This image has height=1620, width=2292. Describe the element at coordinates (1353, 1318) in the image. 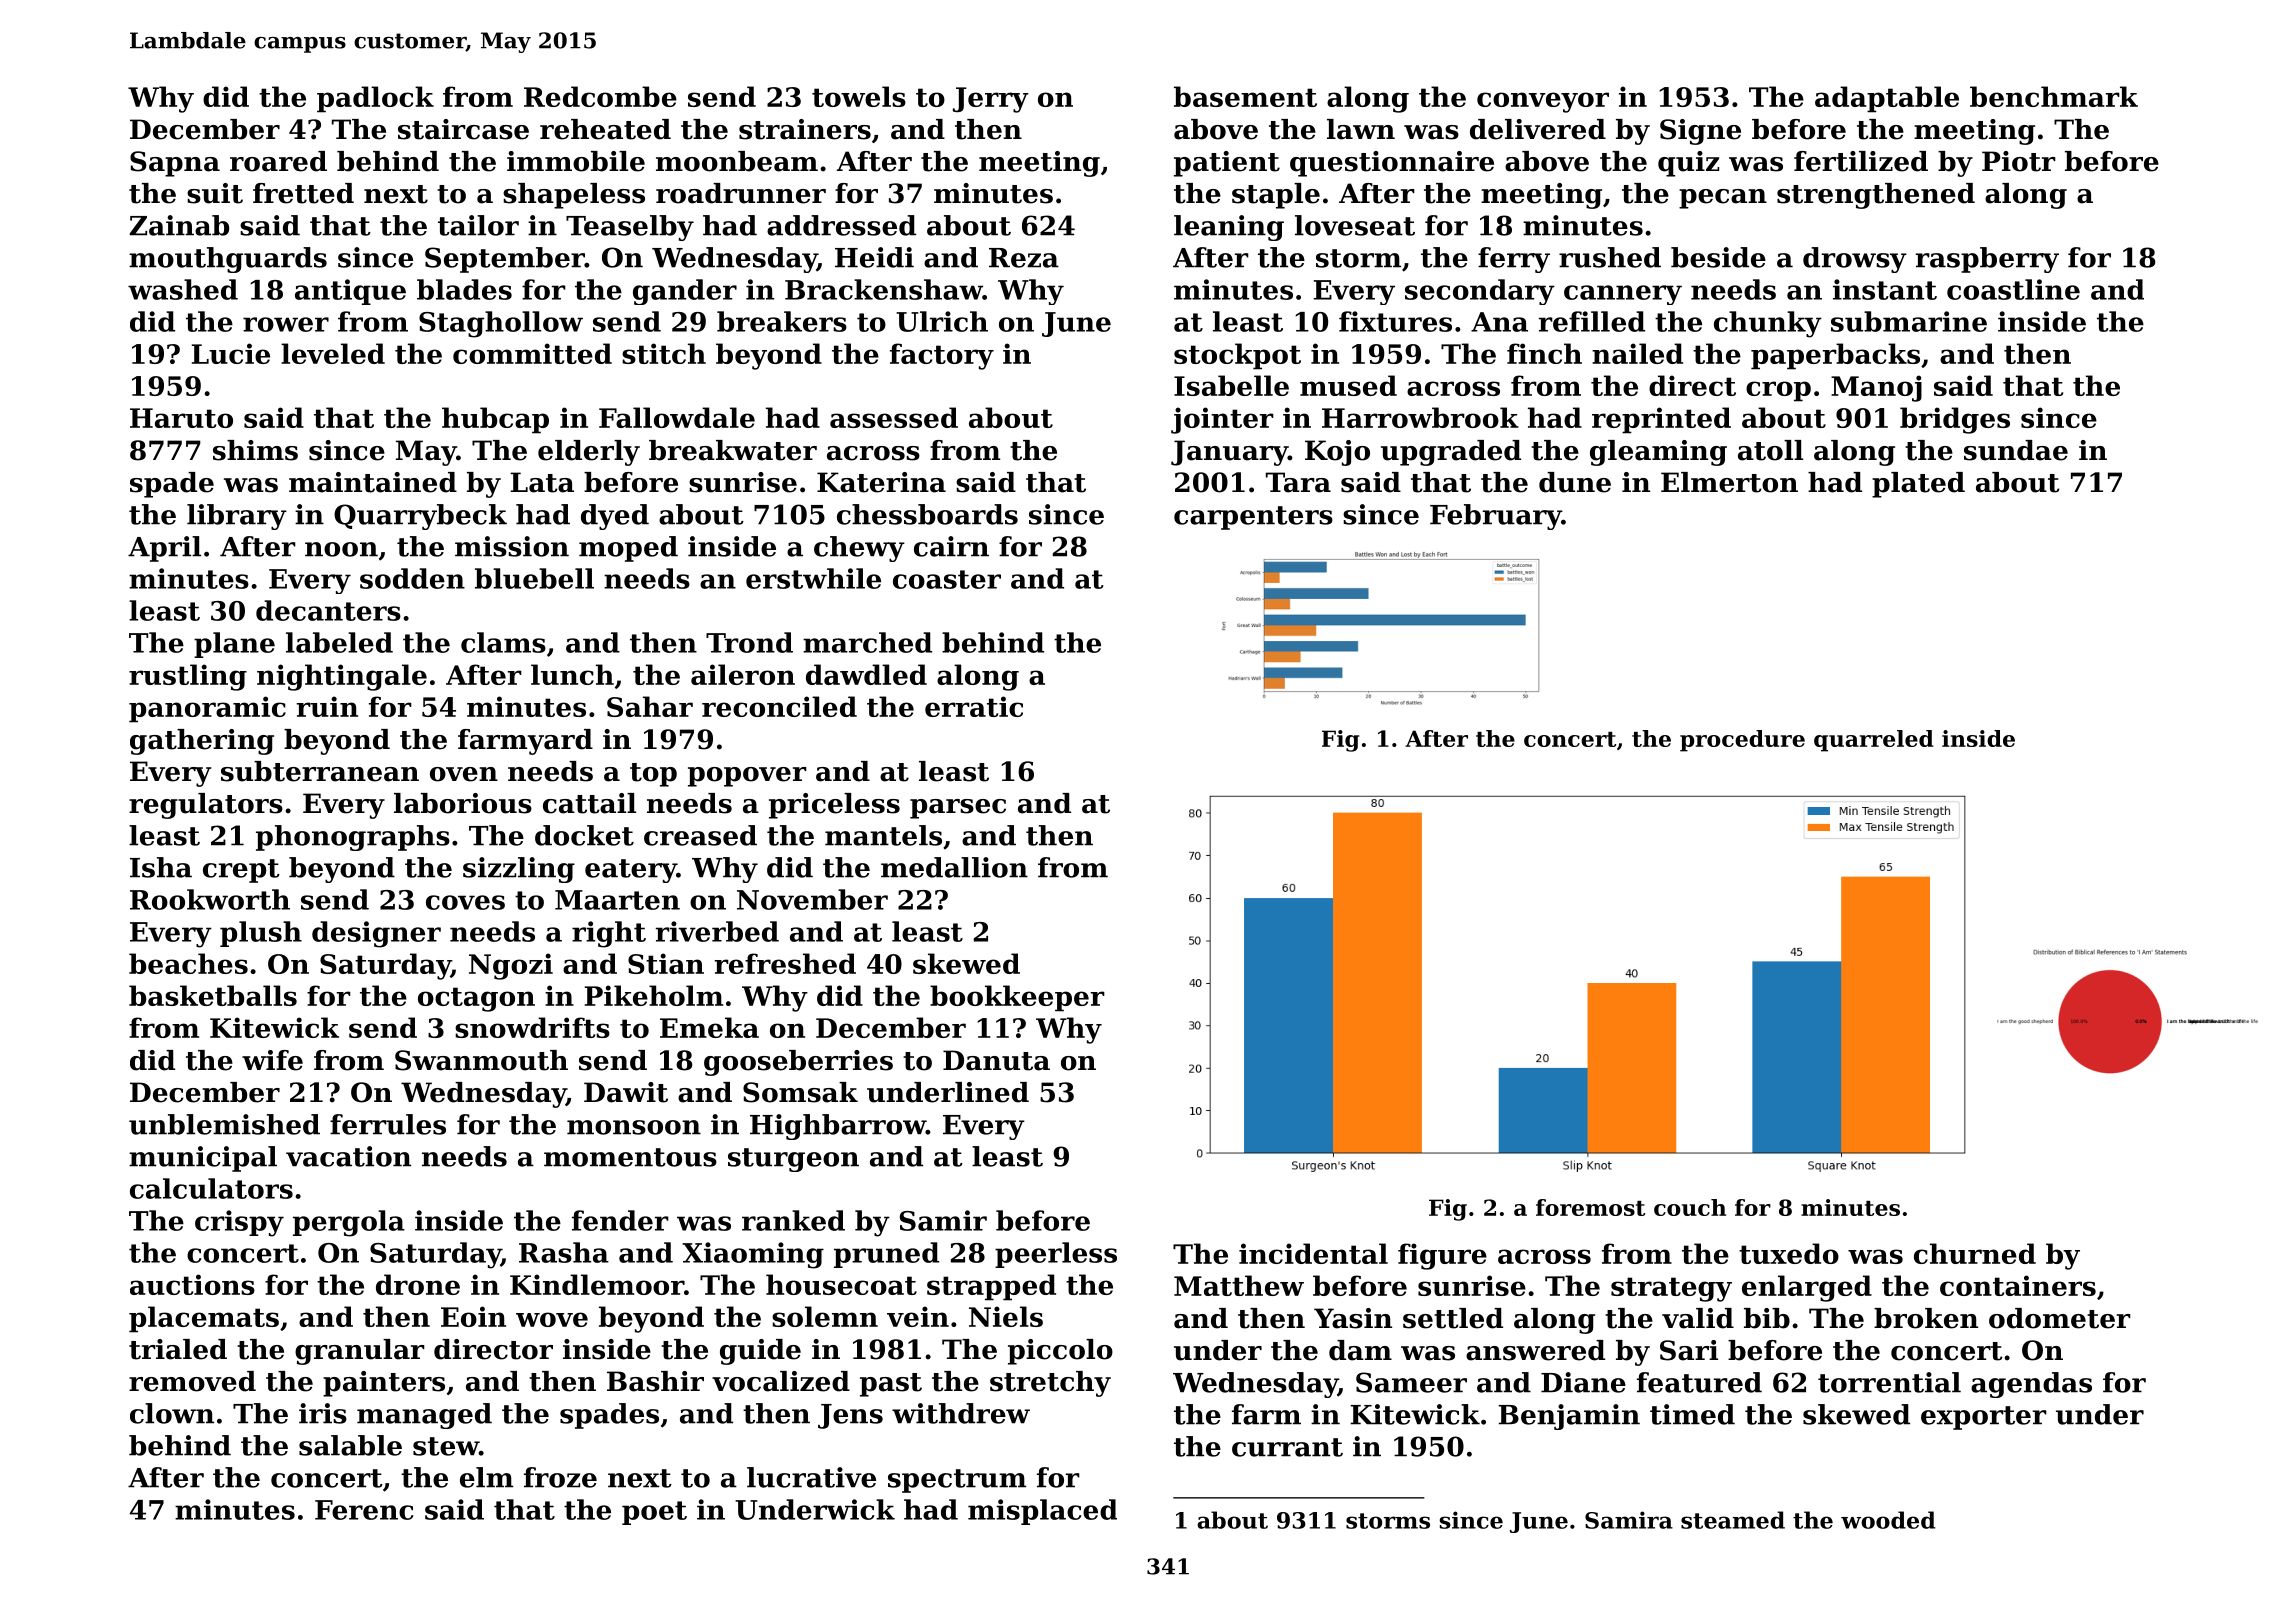

I see `Yasin` at that location.
